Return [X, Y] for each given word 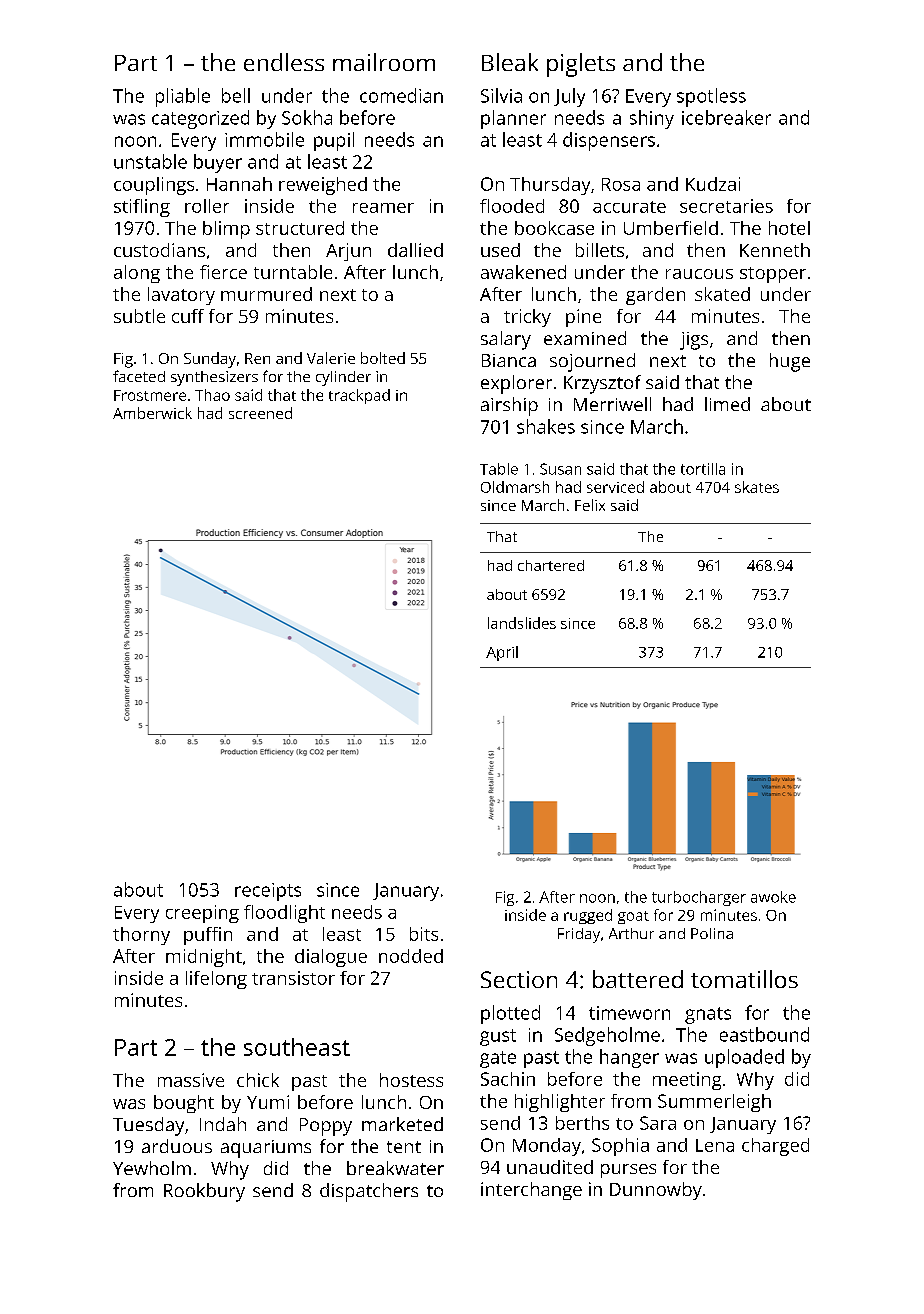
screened [260, 413]
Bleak [510, 62]
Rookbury [204, 1192]
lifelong [216, 980]
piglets [581, 65]
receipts [268, 892]
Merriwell [612, 404]
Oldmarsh [515, 487]
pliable [183, 97]
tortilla [703, 469]
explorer [516, 384]
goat [633, 917]
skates [757, 487]
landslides [522, 623]
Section [519, 979]
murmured [266, 294]
